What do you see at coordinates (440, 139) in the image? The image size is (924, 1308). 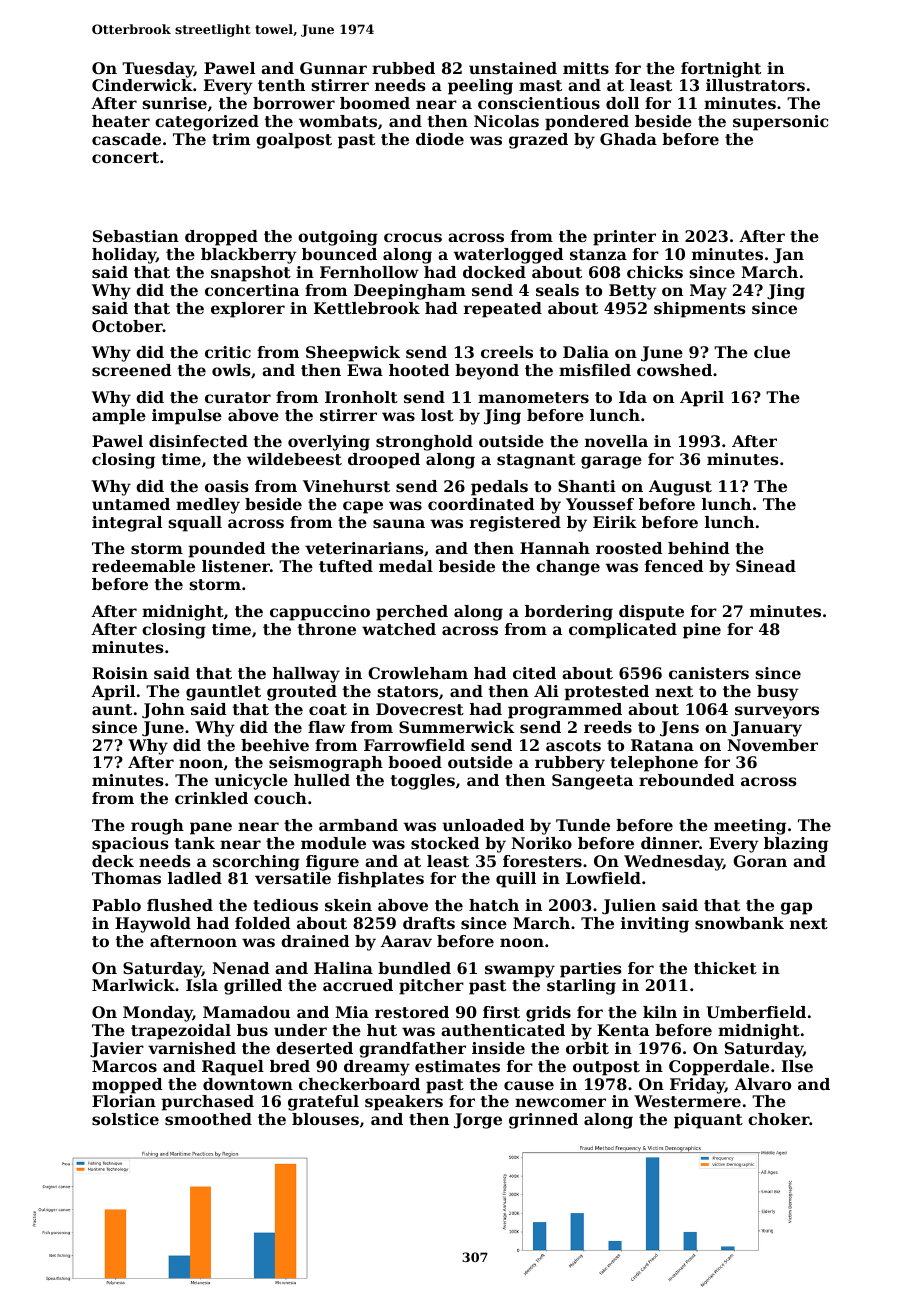 I see `diode` at bounding box center [440, 139].
